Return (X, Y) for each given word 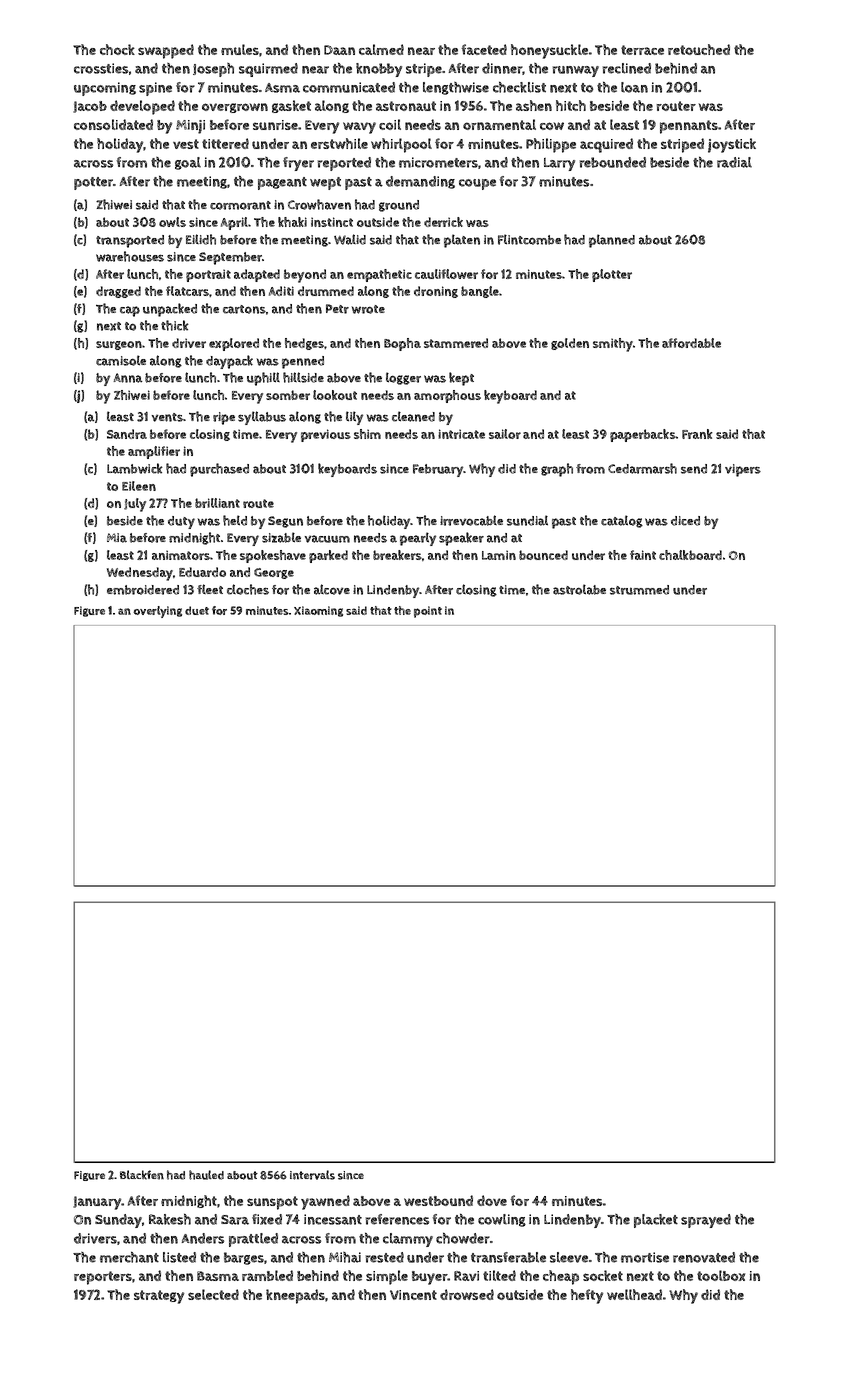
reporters (103, 1278)
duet (197, 610)
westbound (438, 1200)
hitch (571, 105)
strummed (639, 590)
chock (117, 49)
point (428, 612)
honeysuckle (549, 51)
